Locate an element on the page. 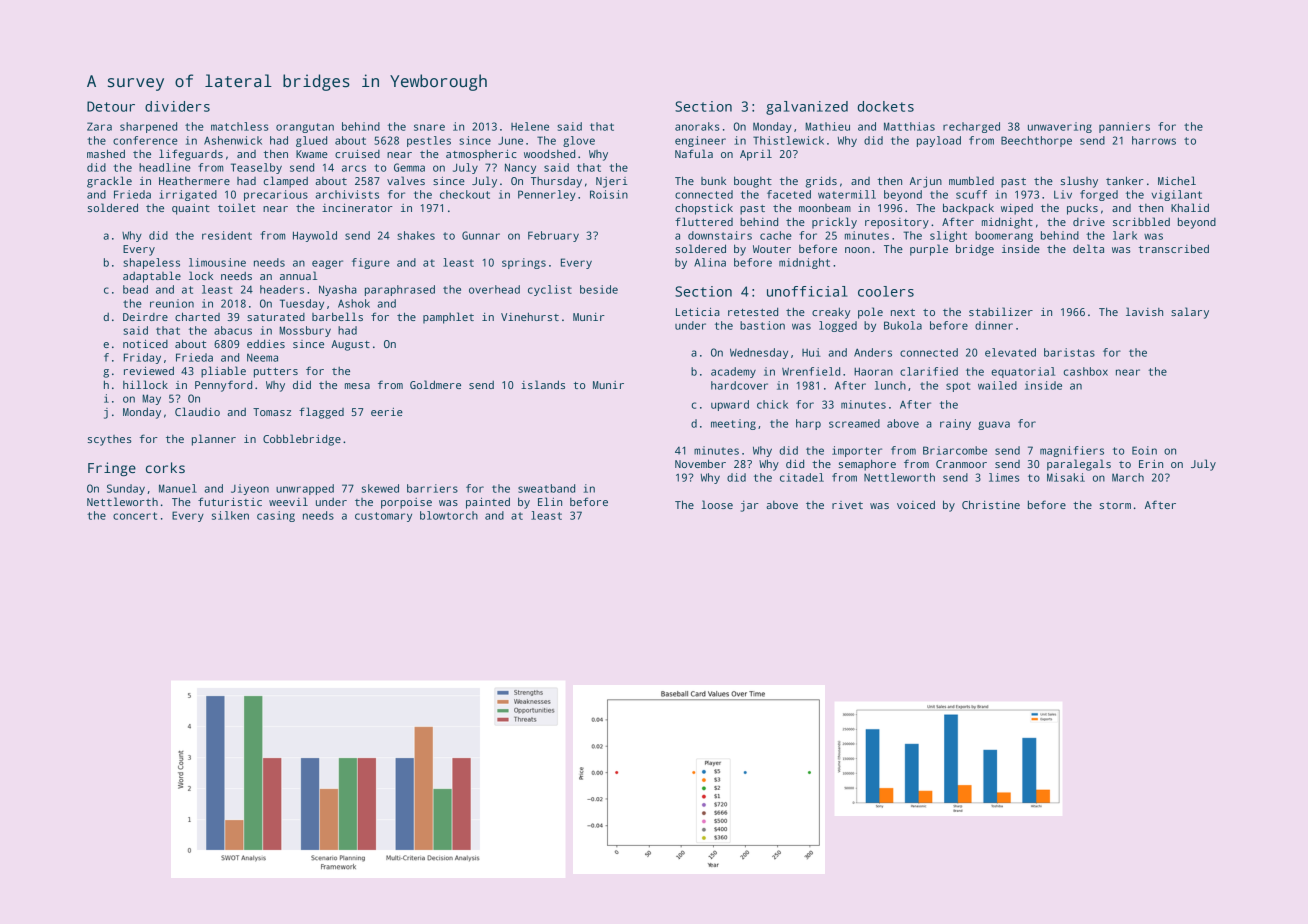  archivists is located at coordinates (347, 194).
